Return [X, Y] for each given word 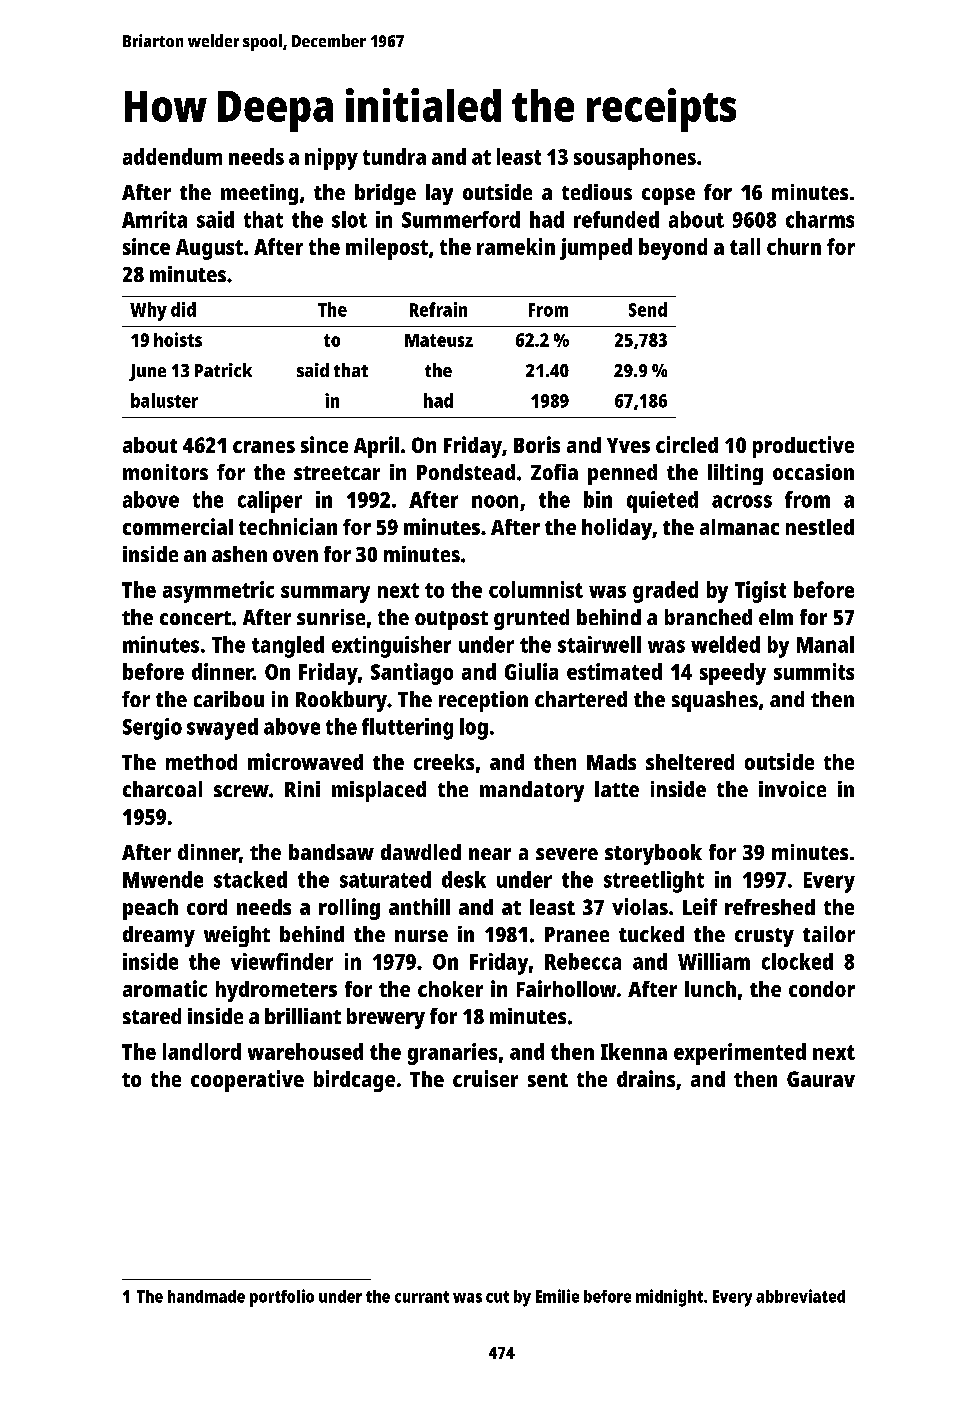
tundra [394, 156]
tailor [829, 934]
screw [241, 791]
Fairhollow [566, 988]
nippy [331, 159]
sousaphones [635, 159]
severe [567, 854]
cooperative [247, 1081]
